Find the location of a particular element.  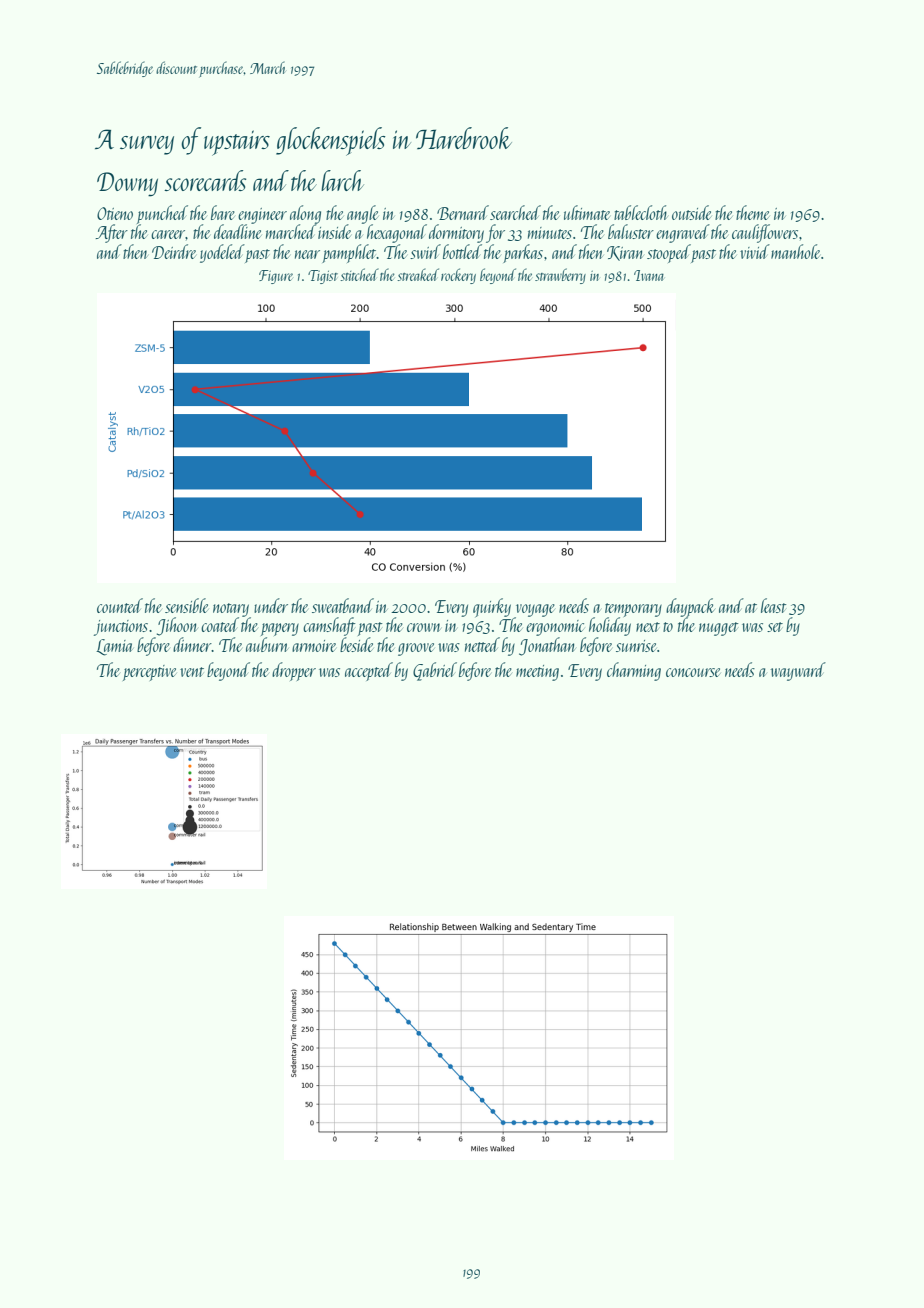

junctions is located at coordinates (121, 628).
